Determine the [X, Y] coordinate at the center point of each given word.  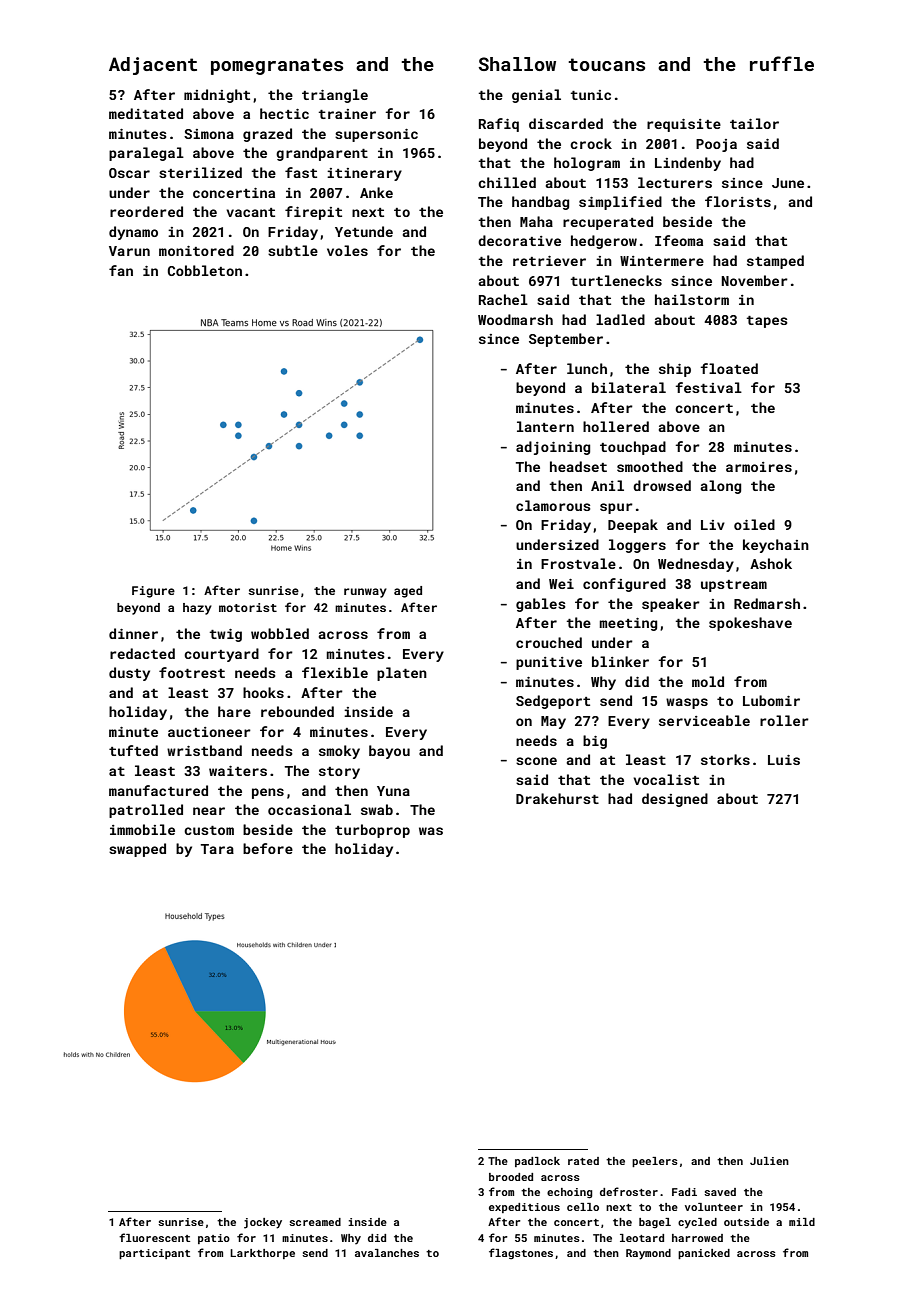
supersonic [376, 135]
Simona [209, 134]
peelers [655, 1162]
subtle [293, 250]
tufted [133, 750]
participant [154, 1254]
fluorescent [154, 1237]
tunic [591, 95]
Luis [784, 760]
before [268, 848]
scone [536, 761]
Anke [376, 192]
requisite [684, 125]
